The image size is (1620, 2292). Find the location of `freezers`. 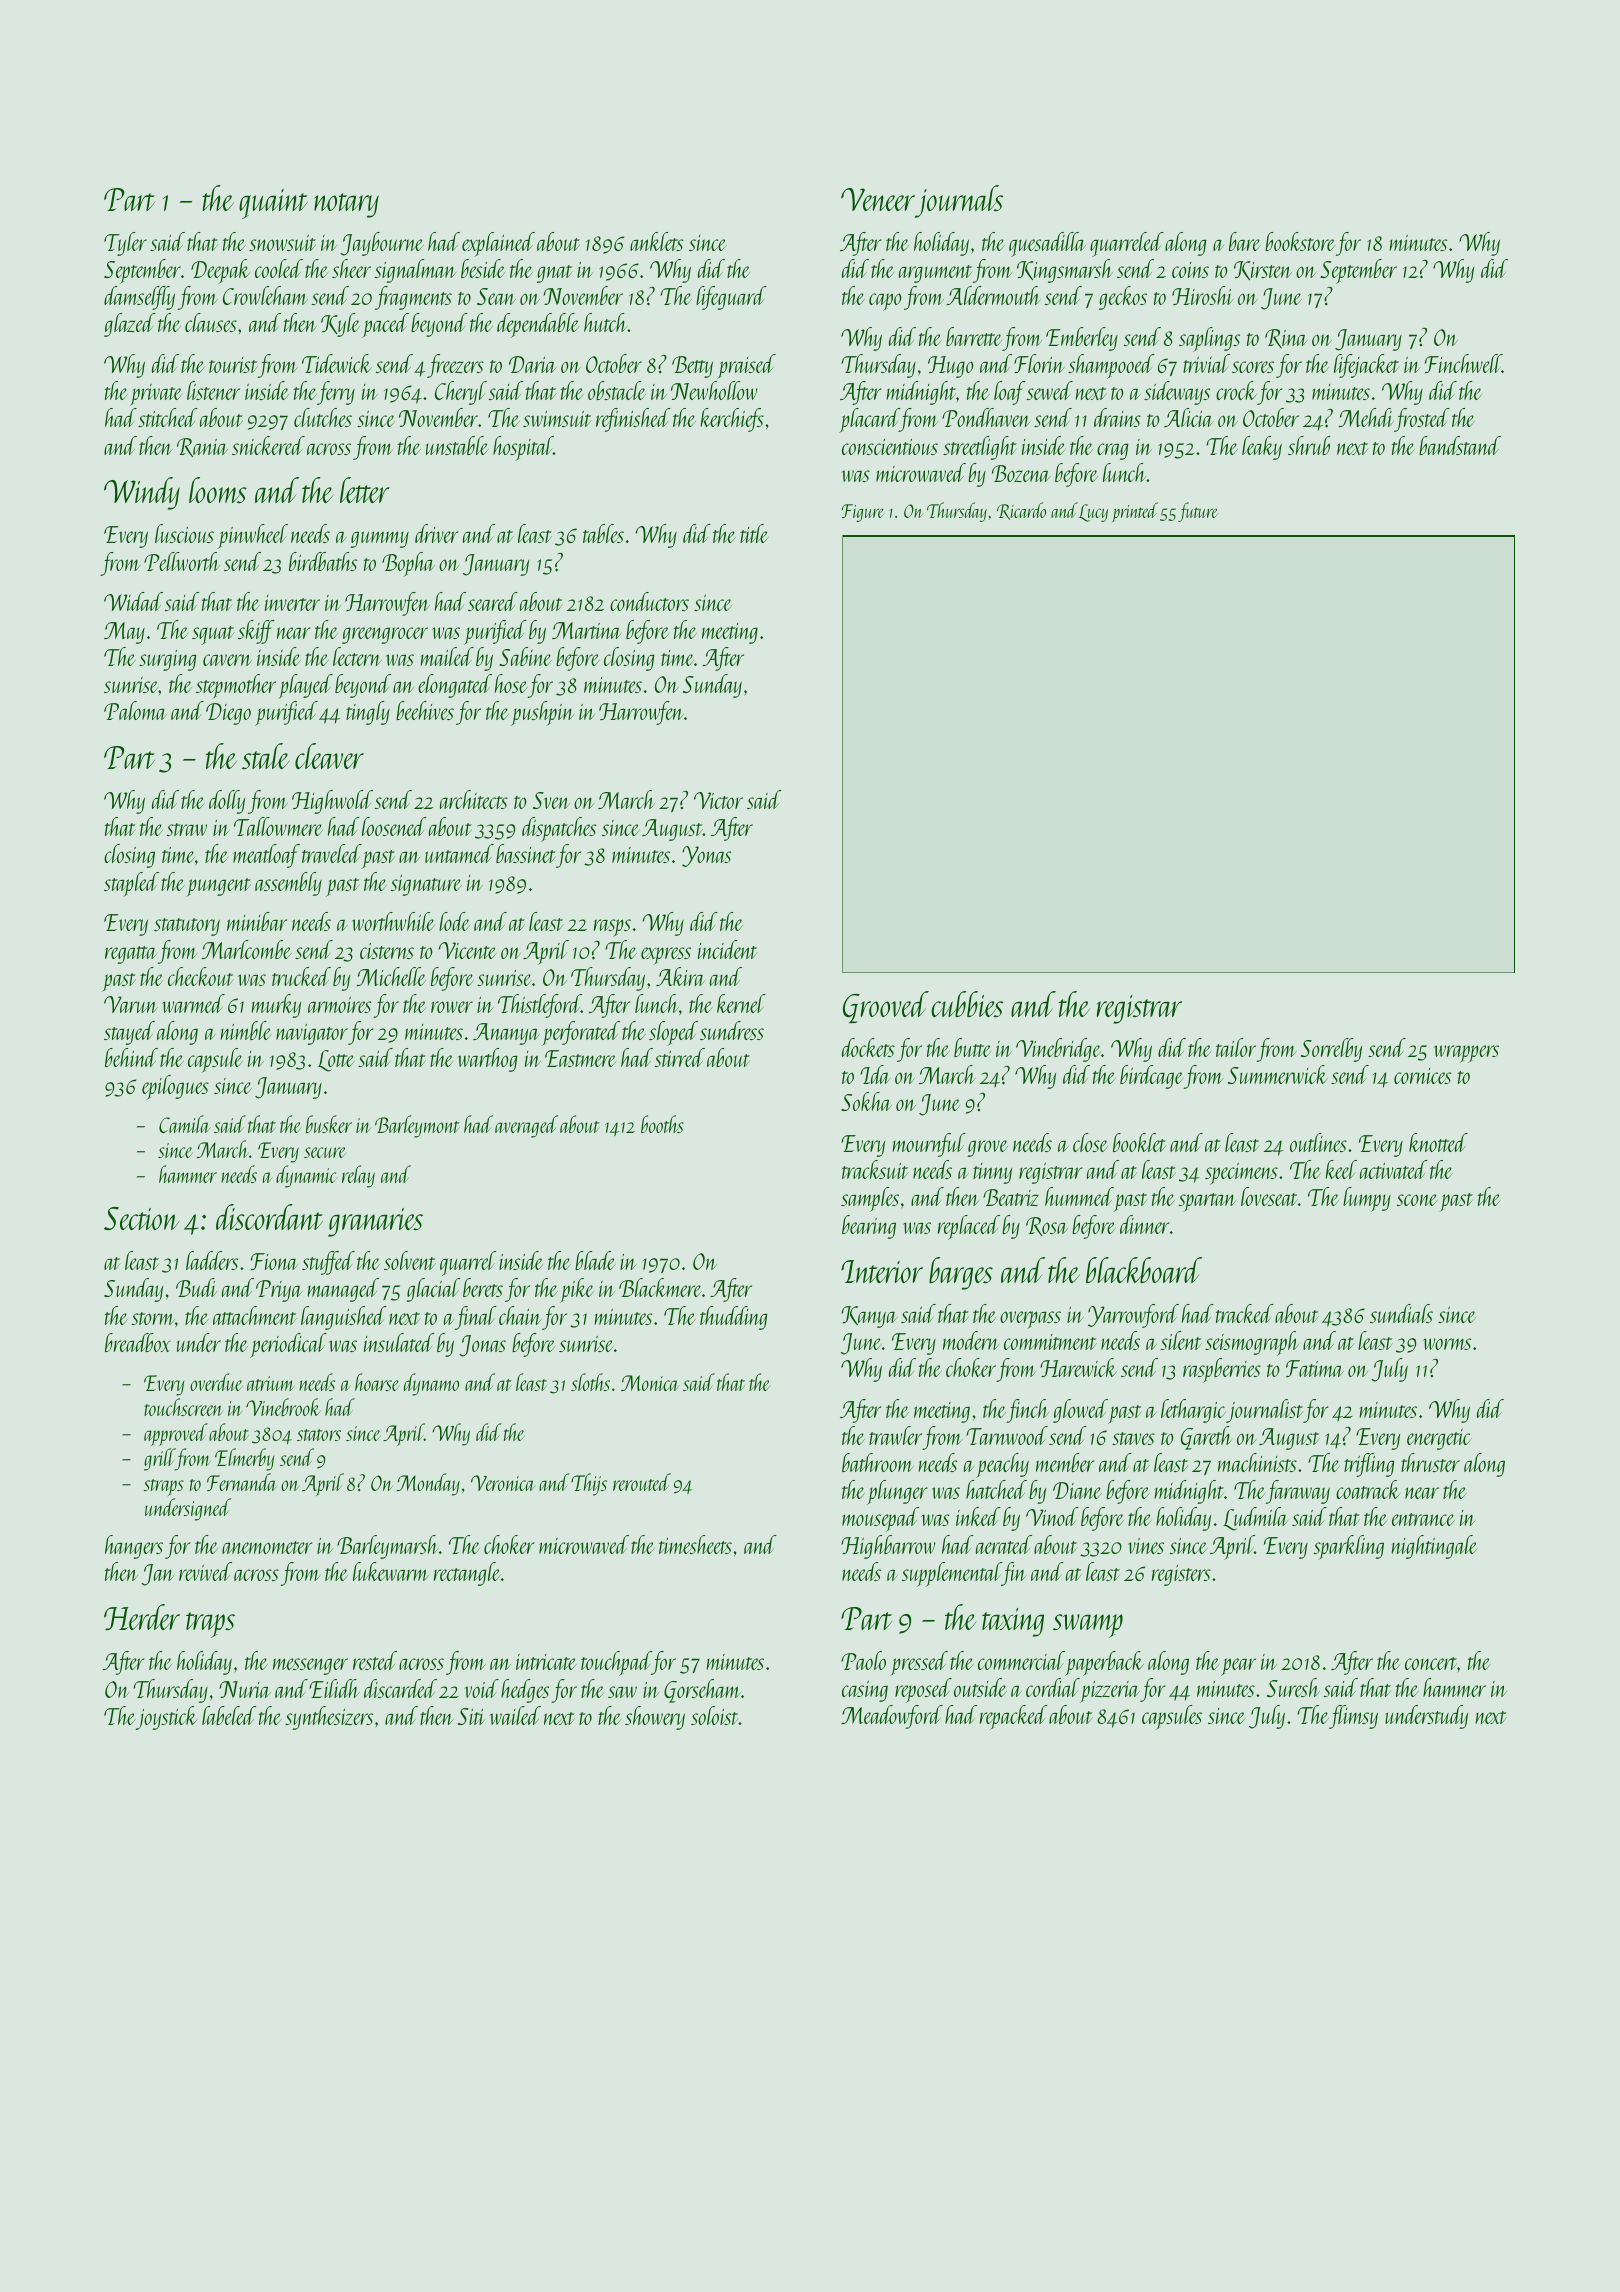

freezers is located at coordinates (455, 366).
